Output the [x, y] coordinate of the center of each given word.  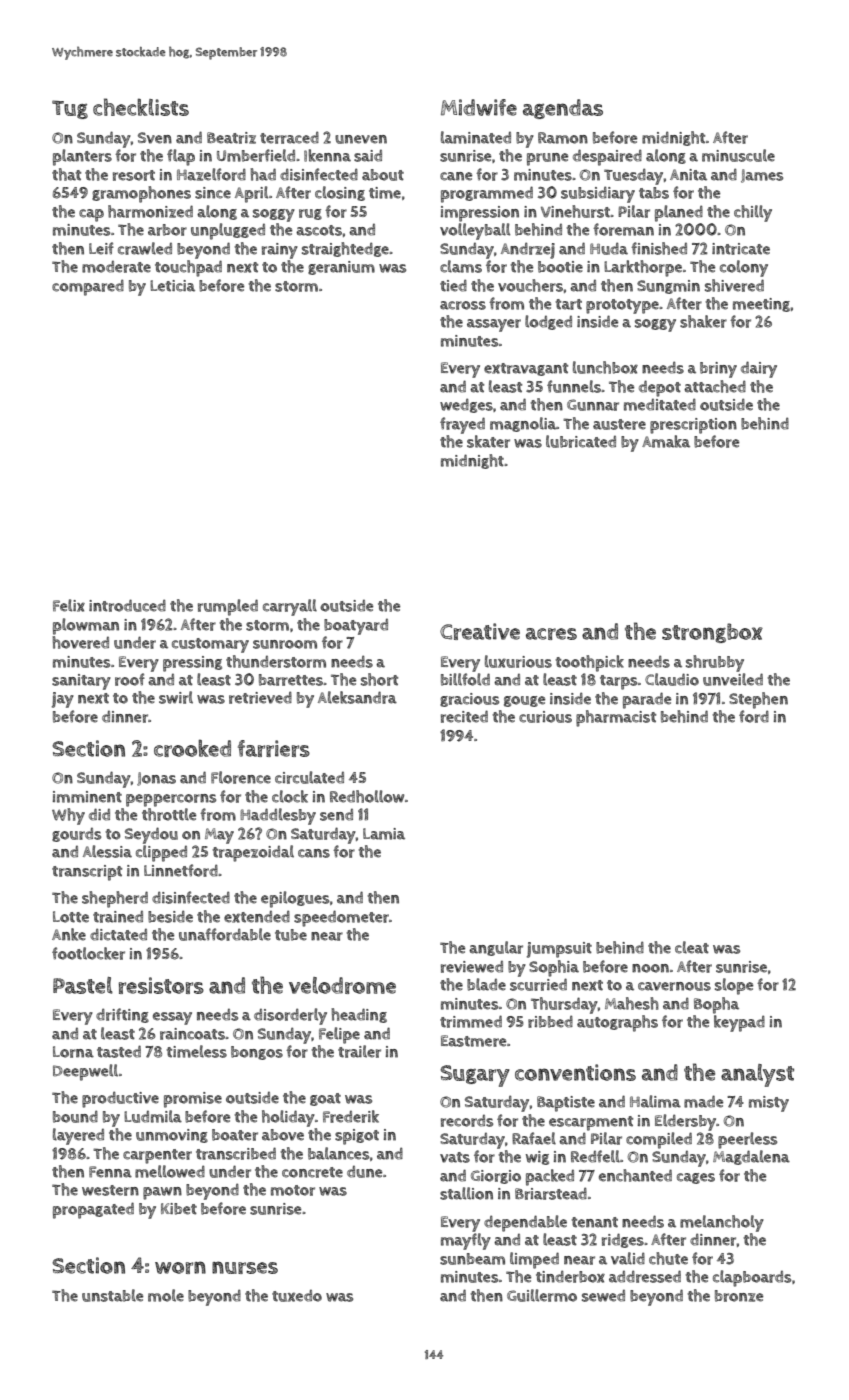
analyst [757, 1075]
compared [88, 287]
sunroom [285, 644]
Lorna [73, 1052]
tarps [619, 682]
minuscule [738, 155]
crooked [192, 748]
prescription [693, 426]
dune [364, 1172]
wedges [466, 405]
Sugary [475, 1076]
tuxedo [297, 1296]
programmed [487, 194]
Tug [70, 109]
